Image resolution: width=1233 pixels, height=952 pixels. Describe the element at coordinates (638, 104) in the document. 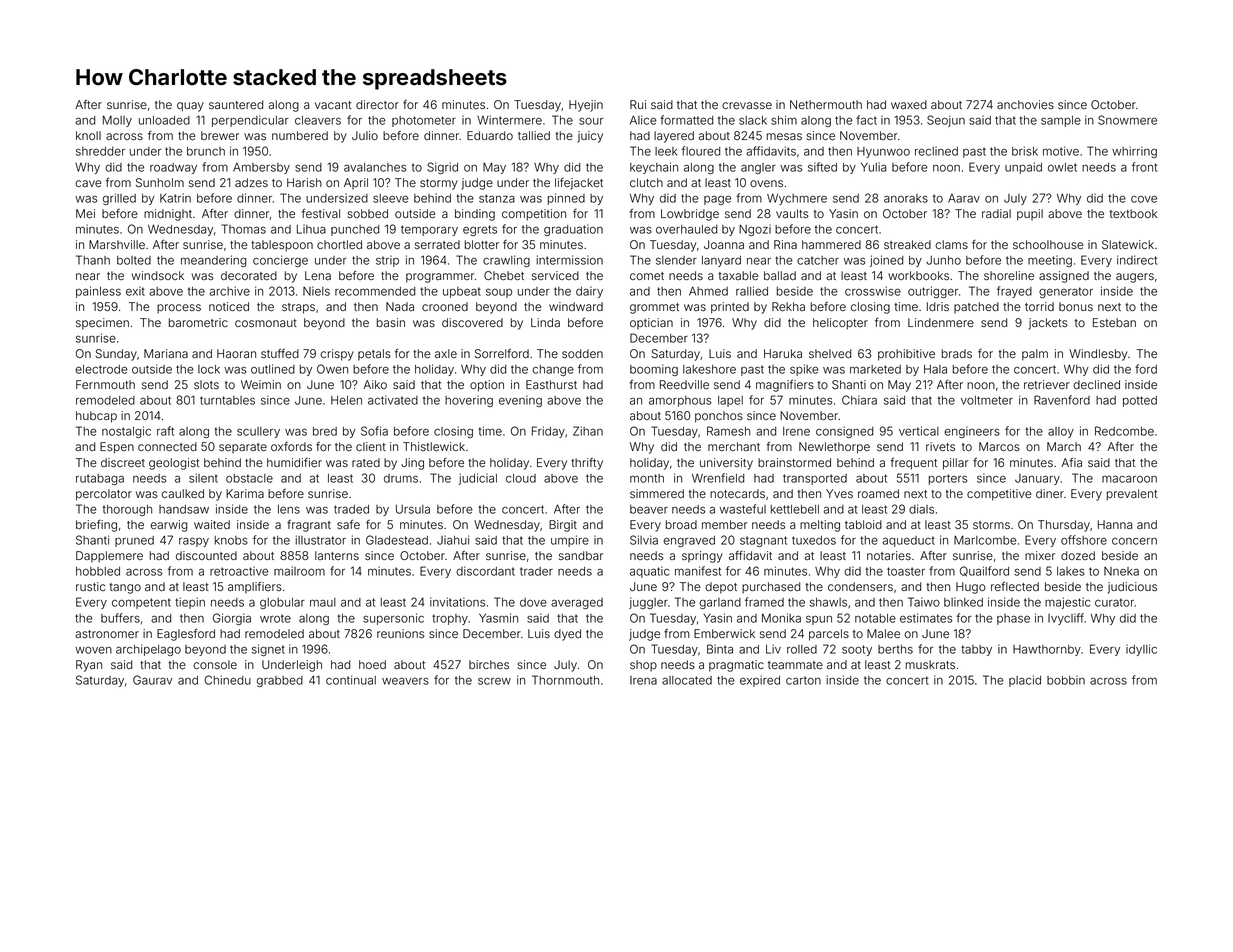

I see `Rui` at that location.
